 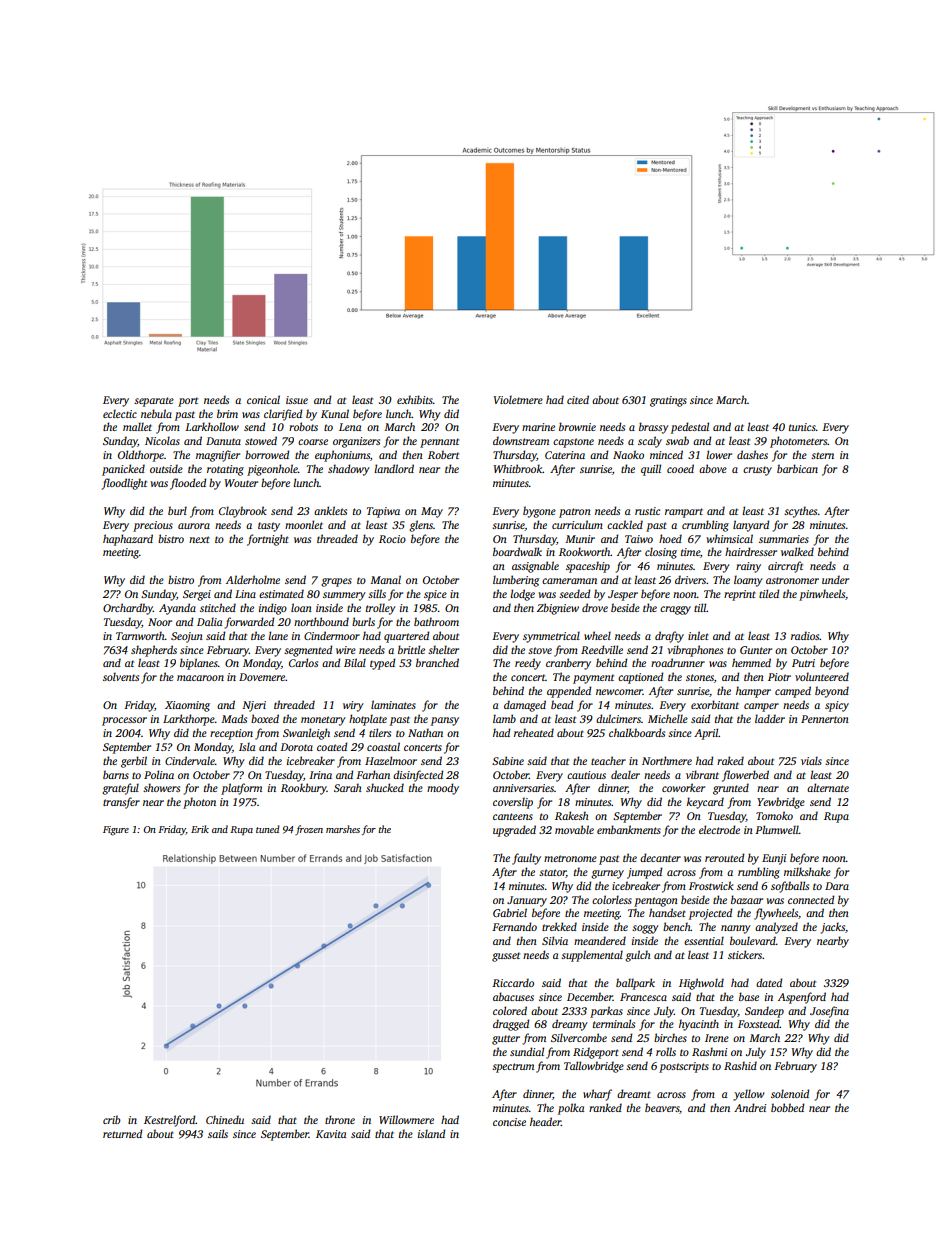 I want to click on gratings, so click(x=668, y=401).
